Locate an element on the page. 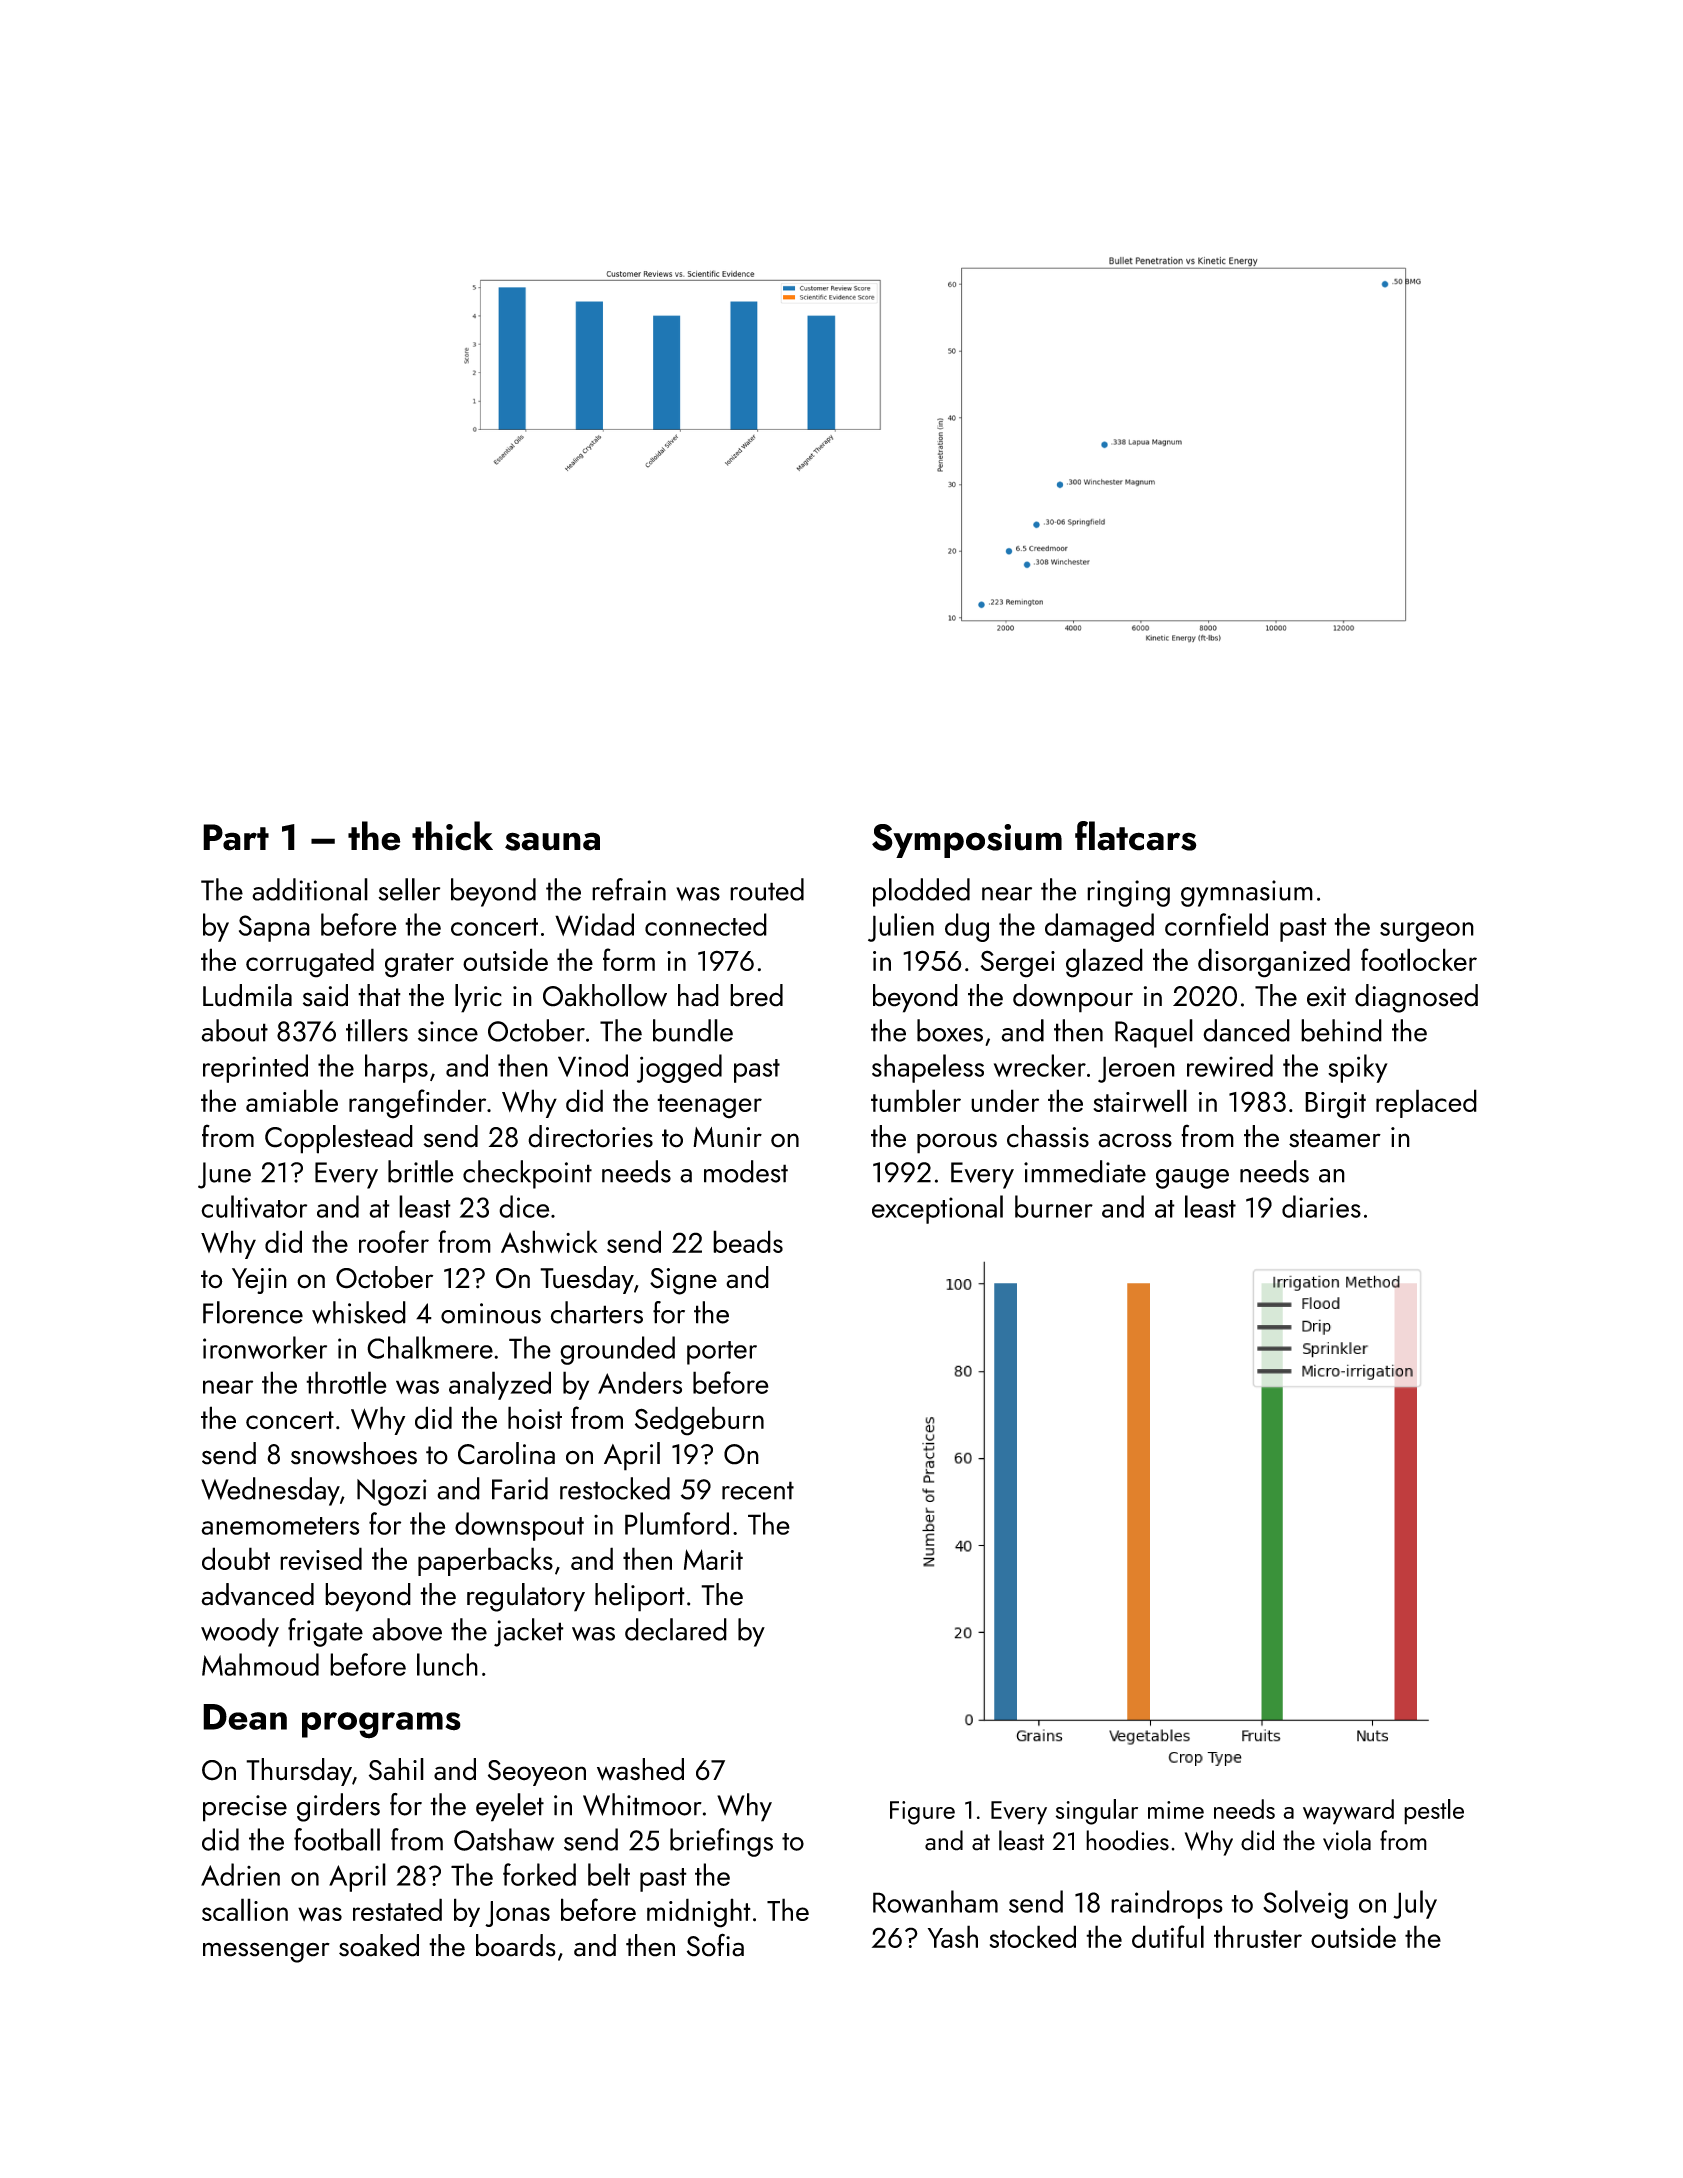  burner is located at coordinates (1054, 1206).
